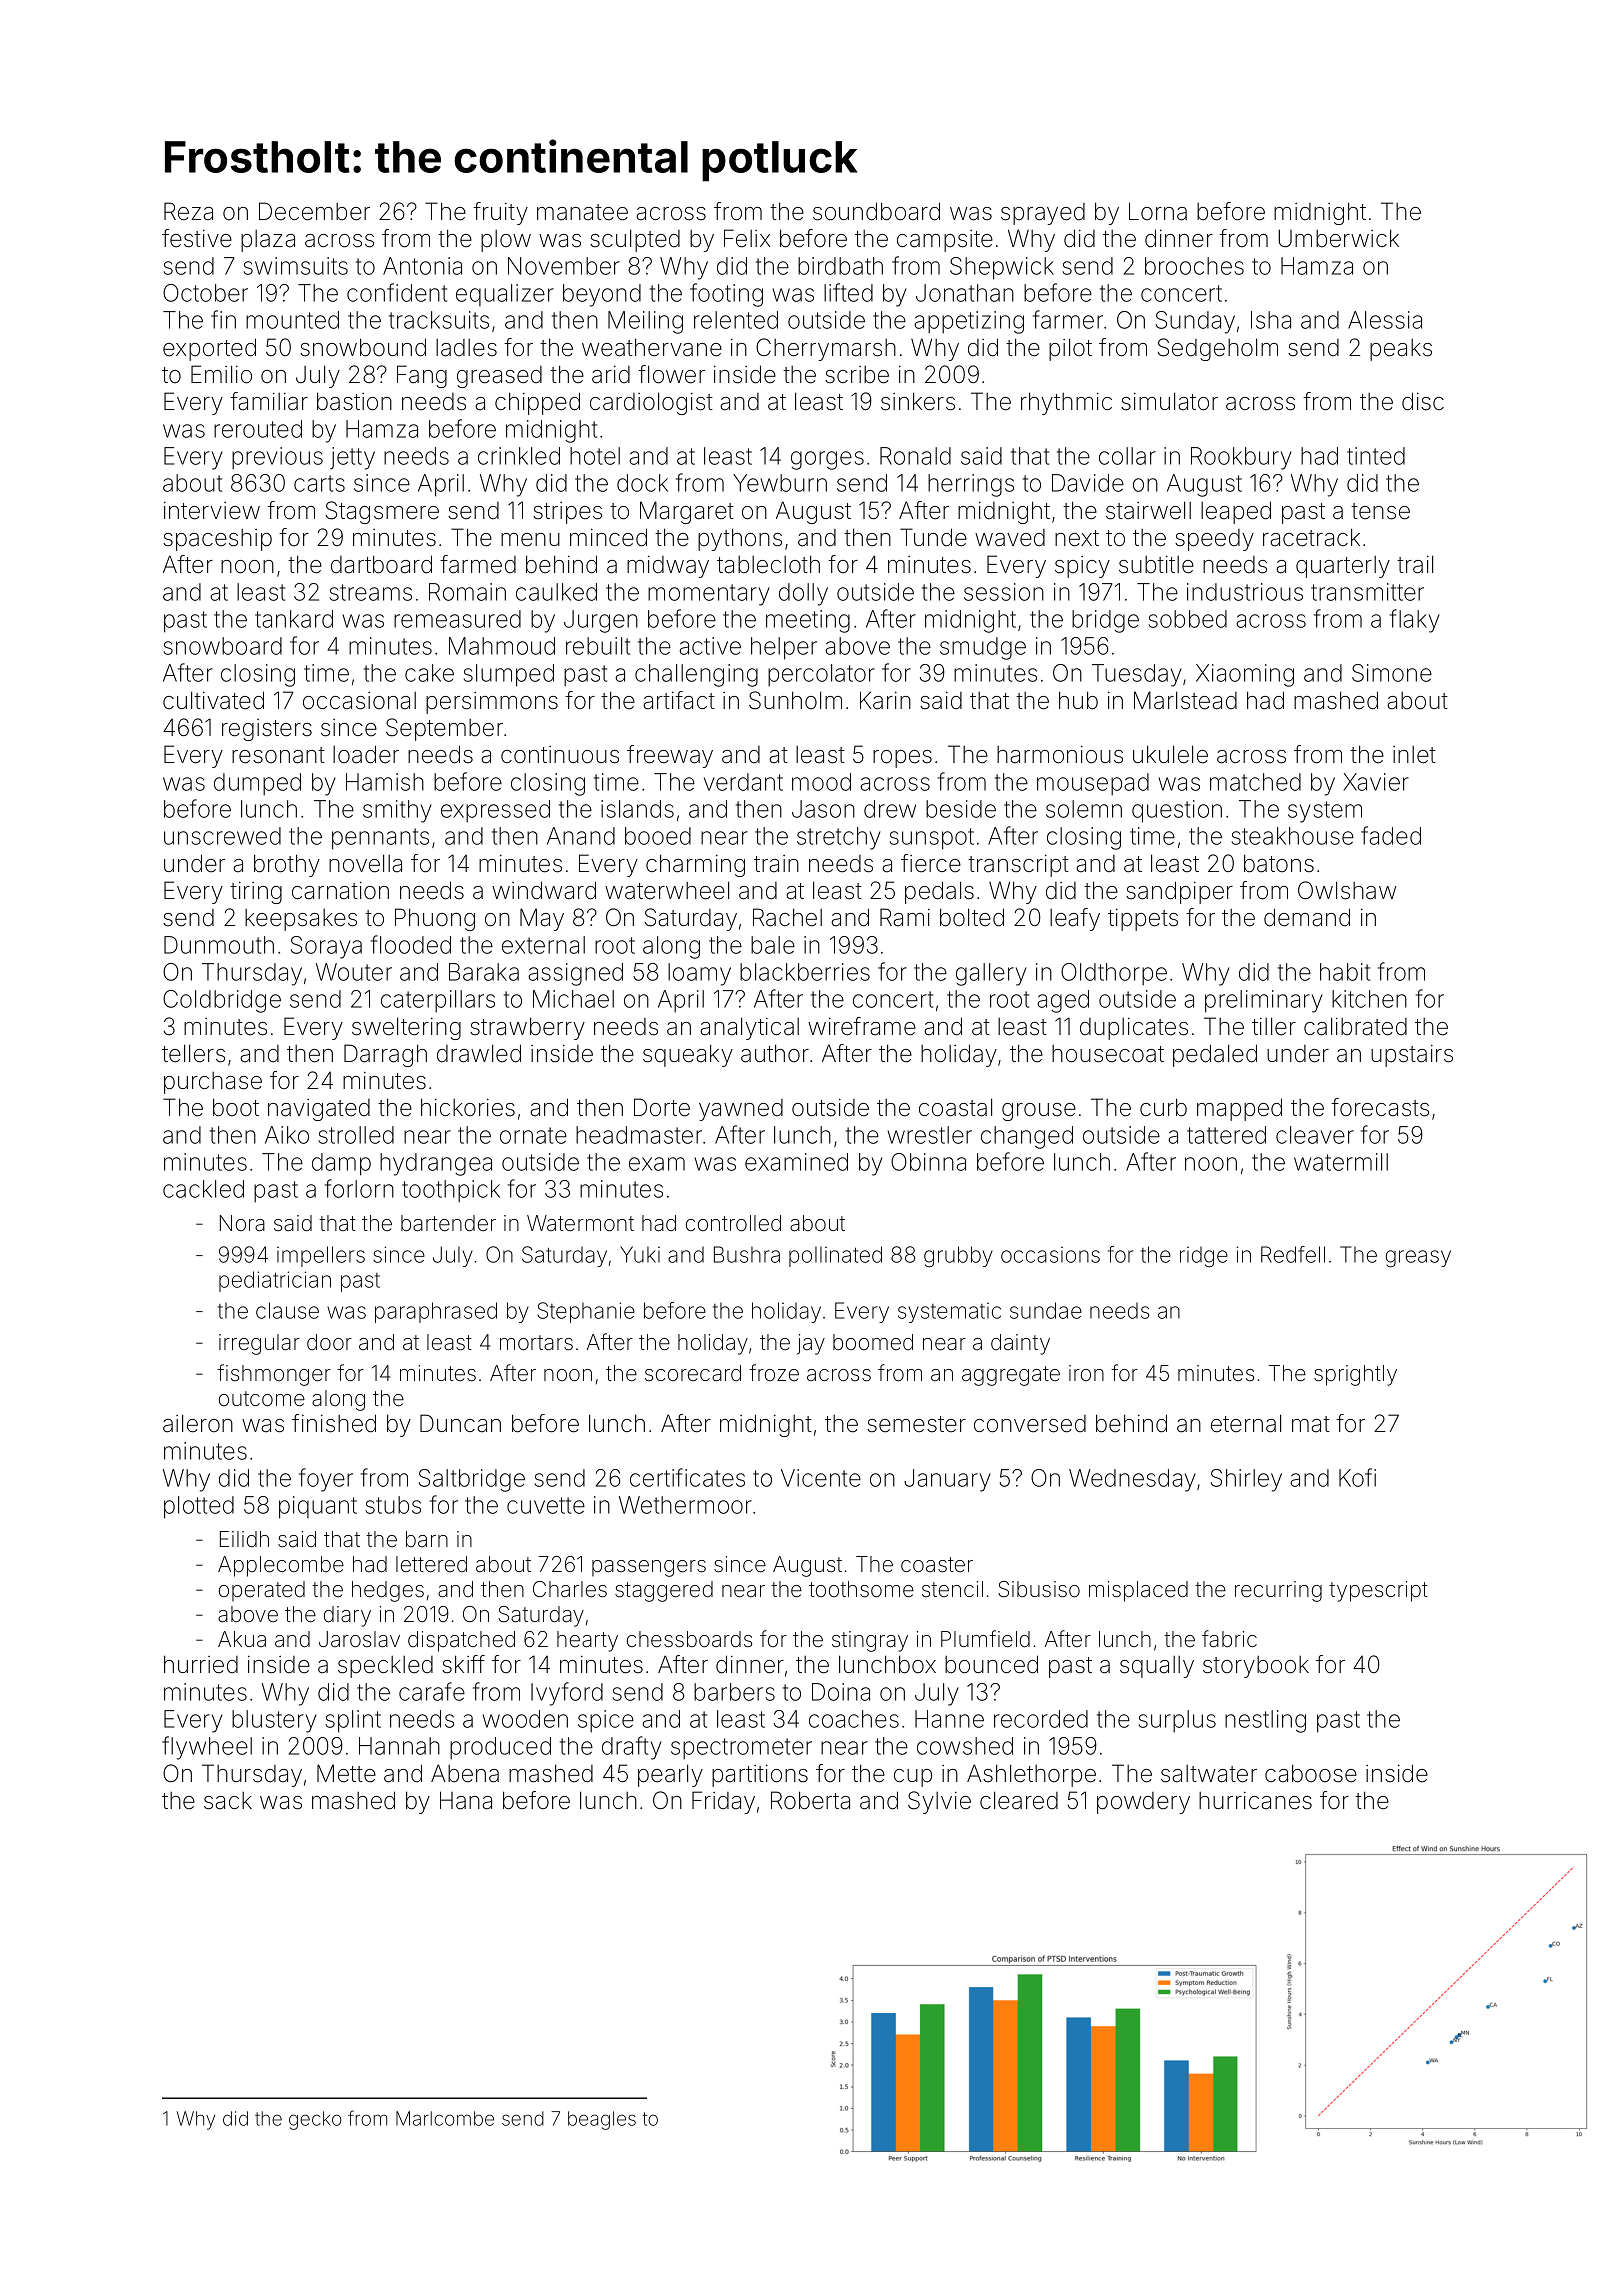 Image resolution: width=1620 pixels, height=2292 pixels. I want to click on gecko, so click(315, 2120).
